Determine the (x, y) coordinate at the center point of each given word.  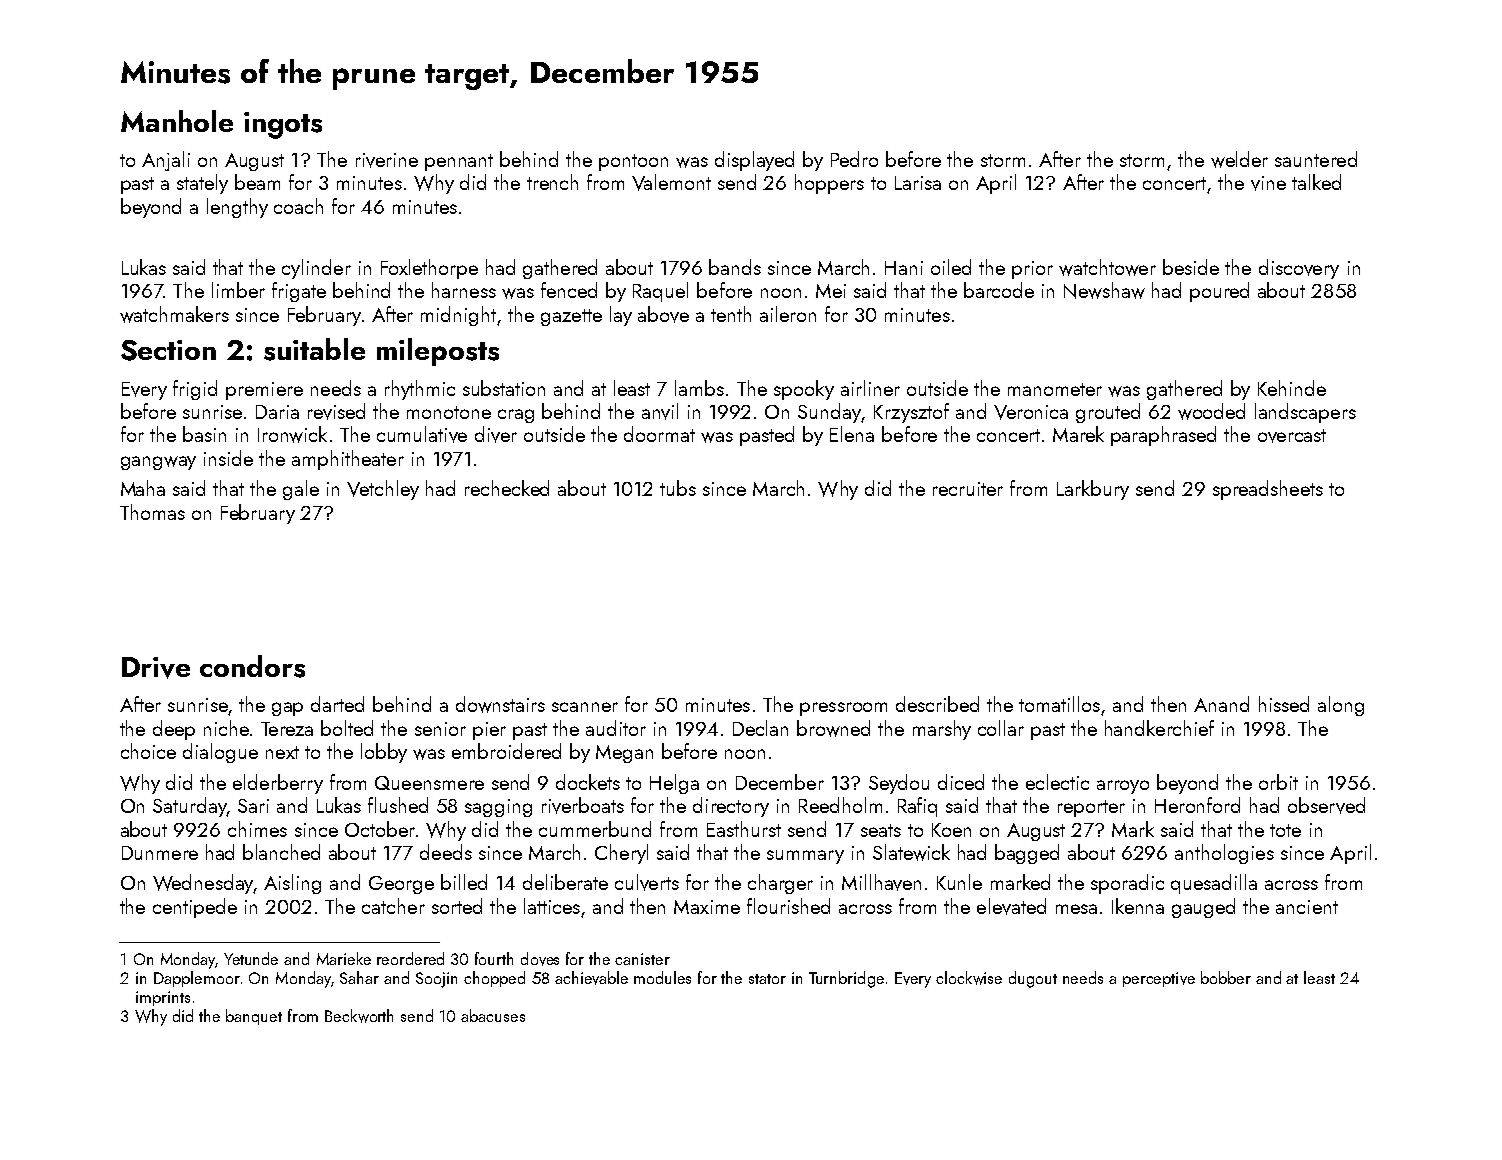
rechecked (507, 488)
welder (1239, 159)
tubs (678, 488)
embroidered (506, 751)
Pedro (854, 159)
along (1341, 706)
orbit (1278, 782)
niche (226, 728)
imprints (163, 998)
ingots (283, 125)
